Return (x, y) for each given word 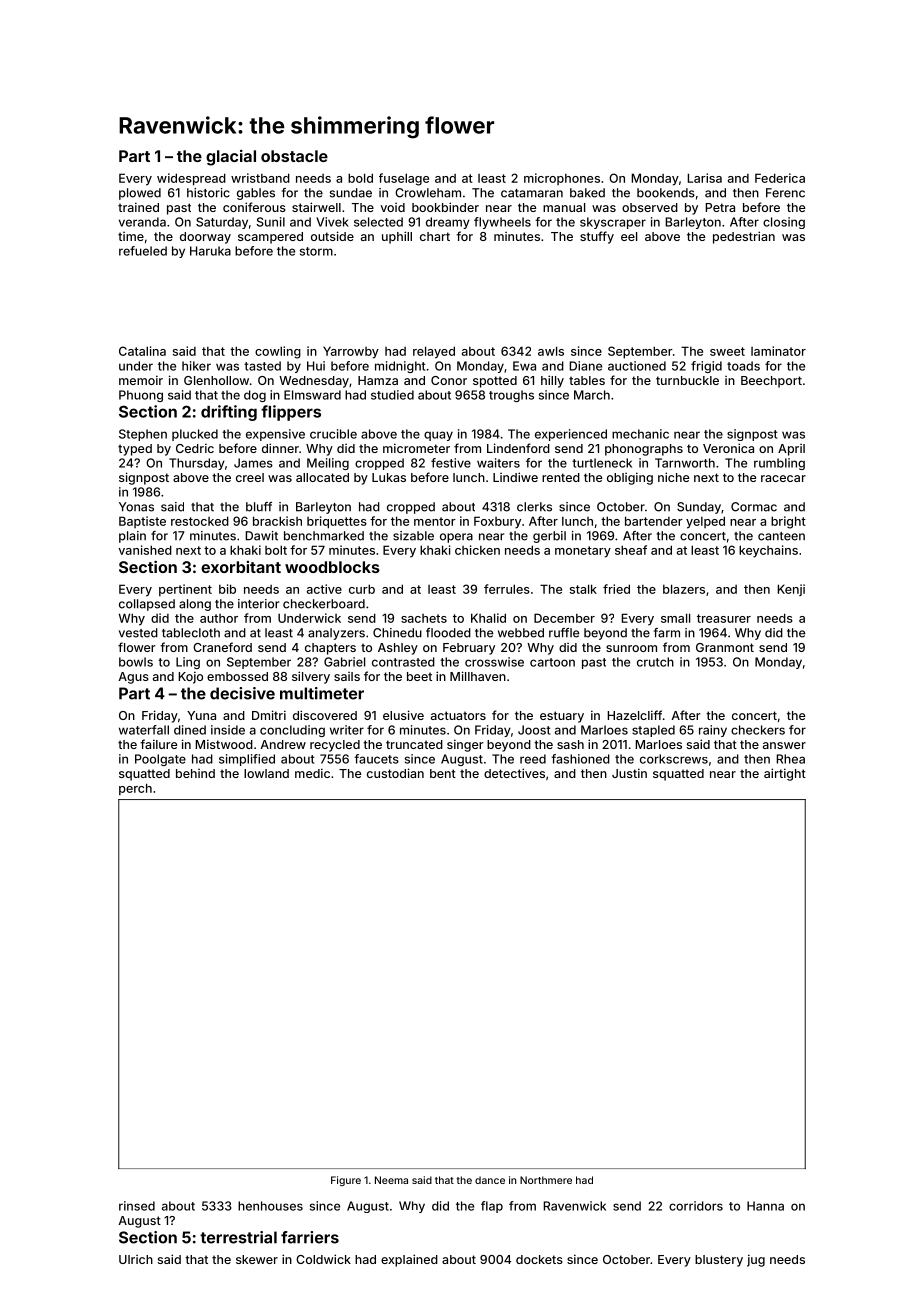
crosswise (494, 662)
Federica (780, 178)
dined (190, 730)
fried (616, 589)
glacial (231, 158)
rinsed (137, 1206)
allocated (322, 477)
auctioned (637, 366)
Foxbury (497, 522)
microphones (562, 179)
